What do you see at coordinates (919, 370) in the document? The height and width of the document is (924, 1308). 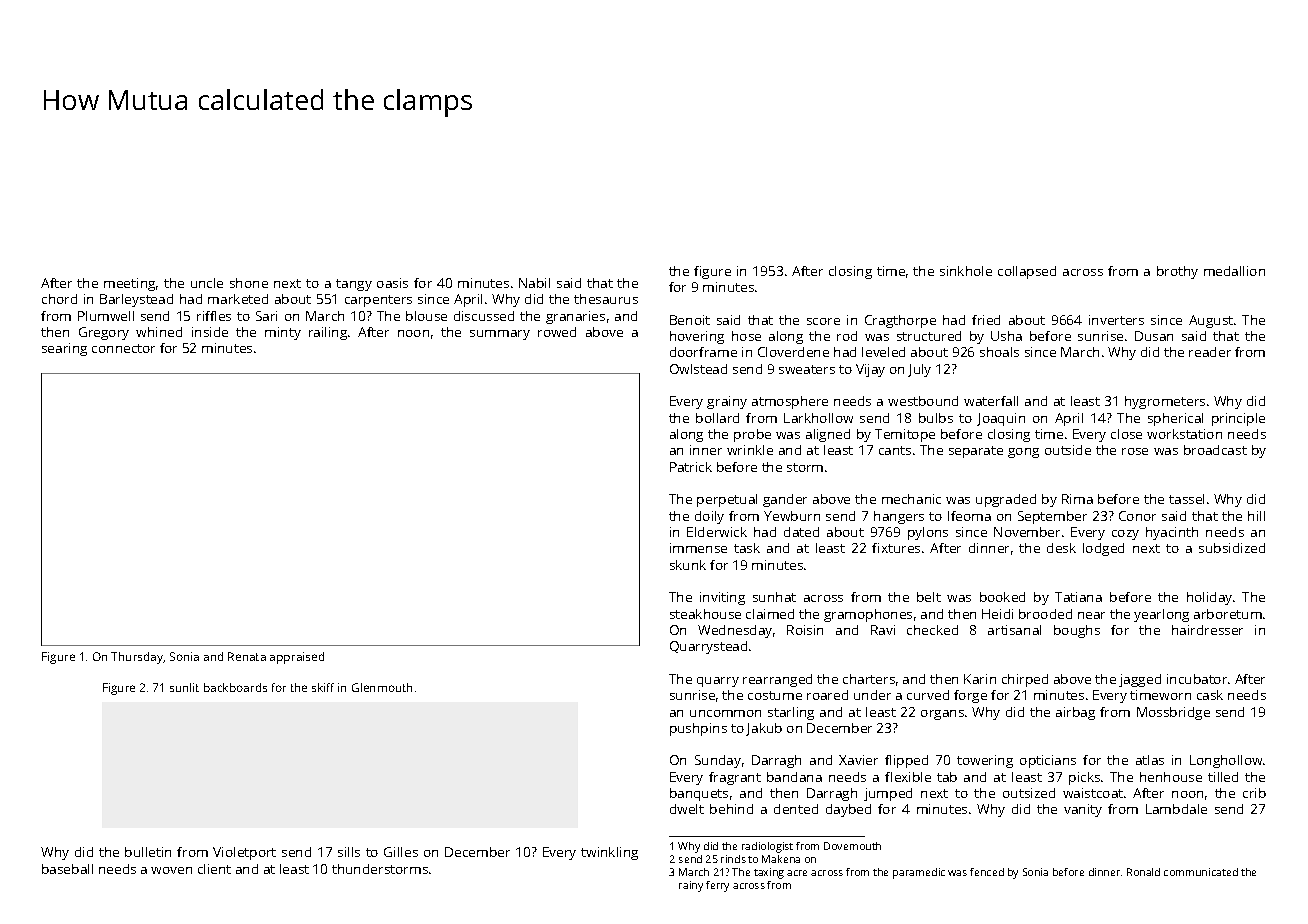 I see `July` at bounding box center [919, 370].
